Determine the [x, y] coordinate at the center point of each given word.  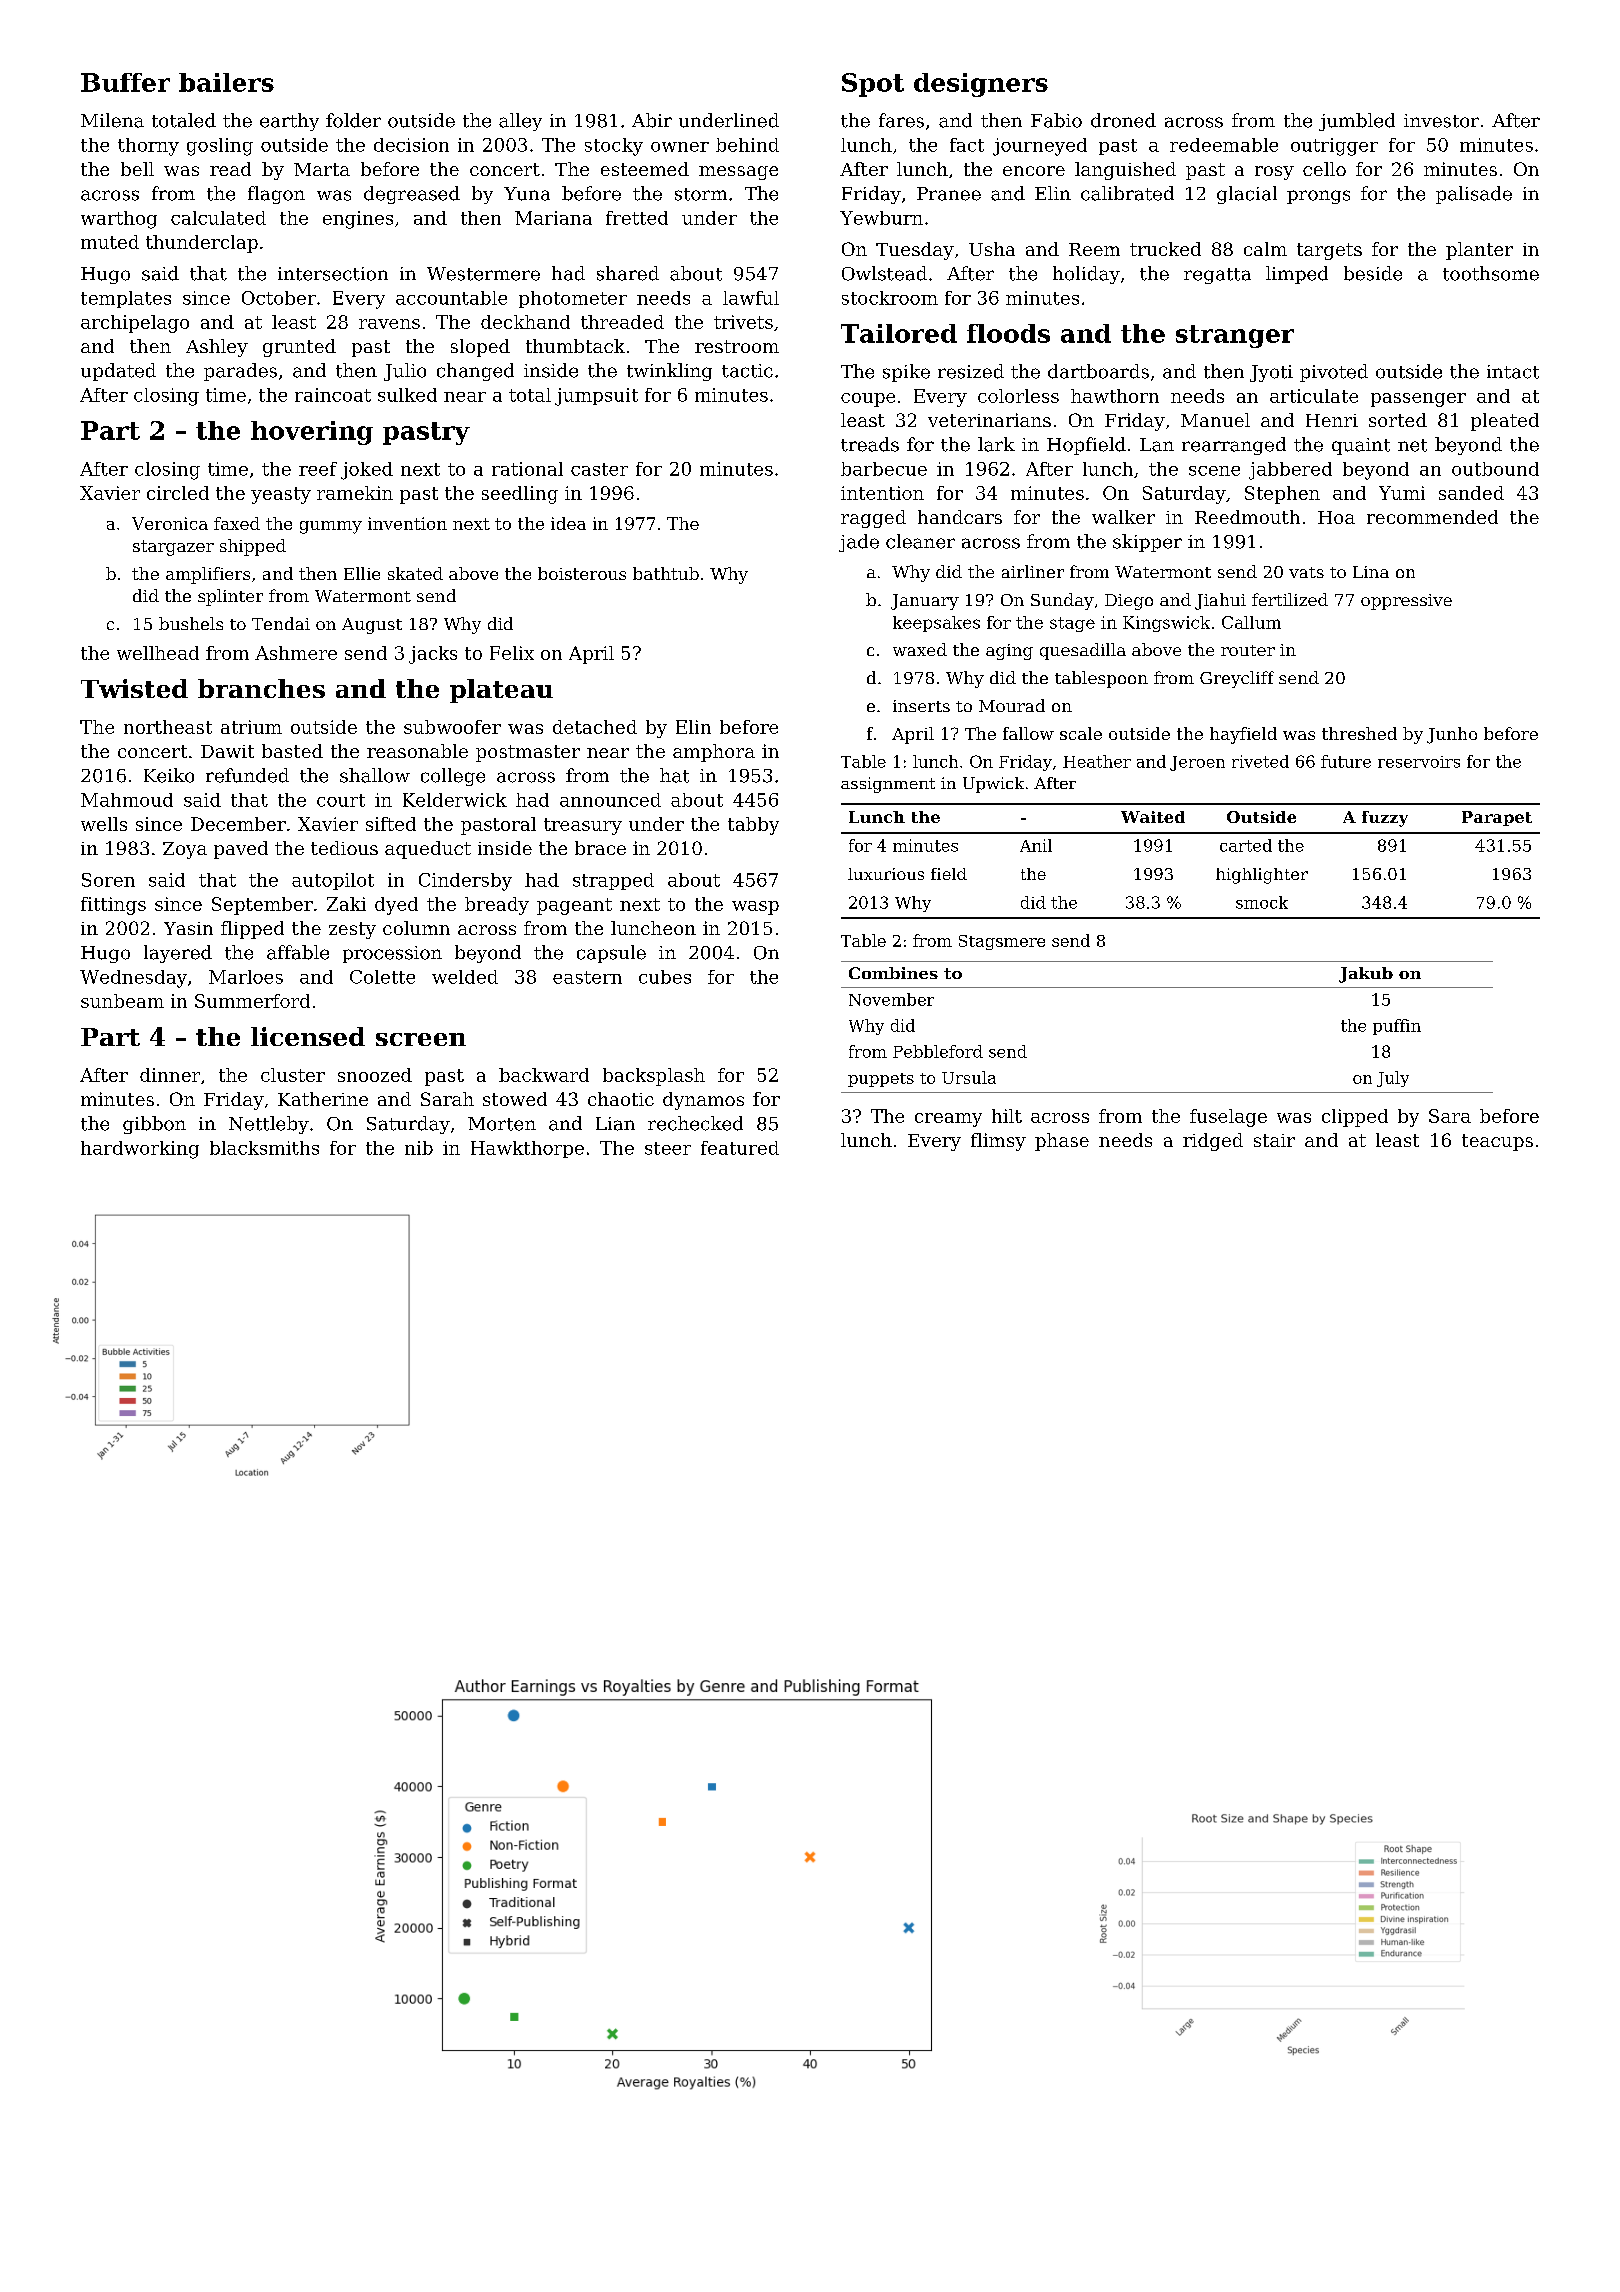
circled [178, 493]
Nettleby [269, 1125]
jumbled [1357, 122]
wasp [755, 908]
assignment [888, 785]
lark [996, 444]
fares [901, 120]
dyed [396, 906]
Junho [1452, 735]
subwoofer [452, 727]
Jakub [1366, 975]
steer [668, 1148]
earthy [289, 122]
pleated [1505, 422]
